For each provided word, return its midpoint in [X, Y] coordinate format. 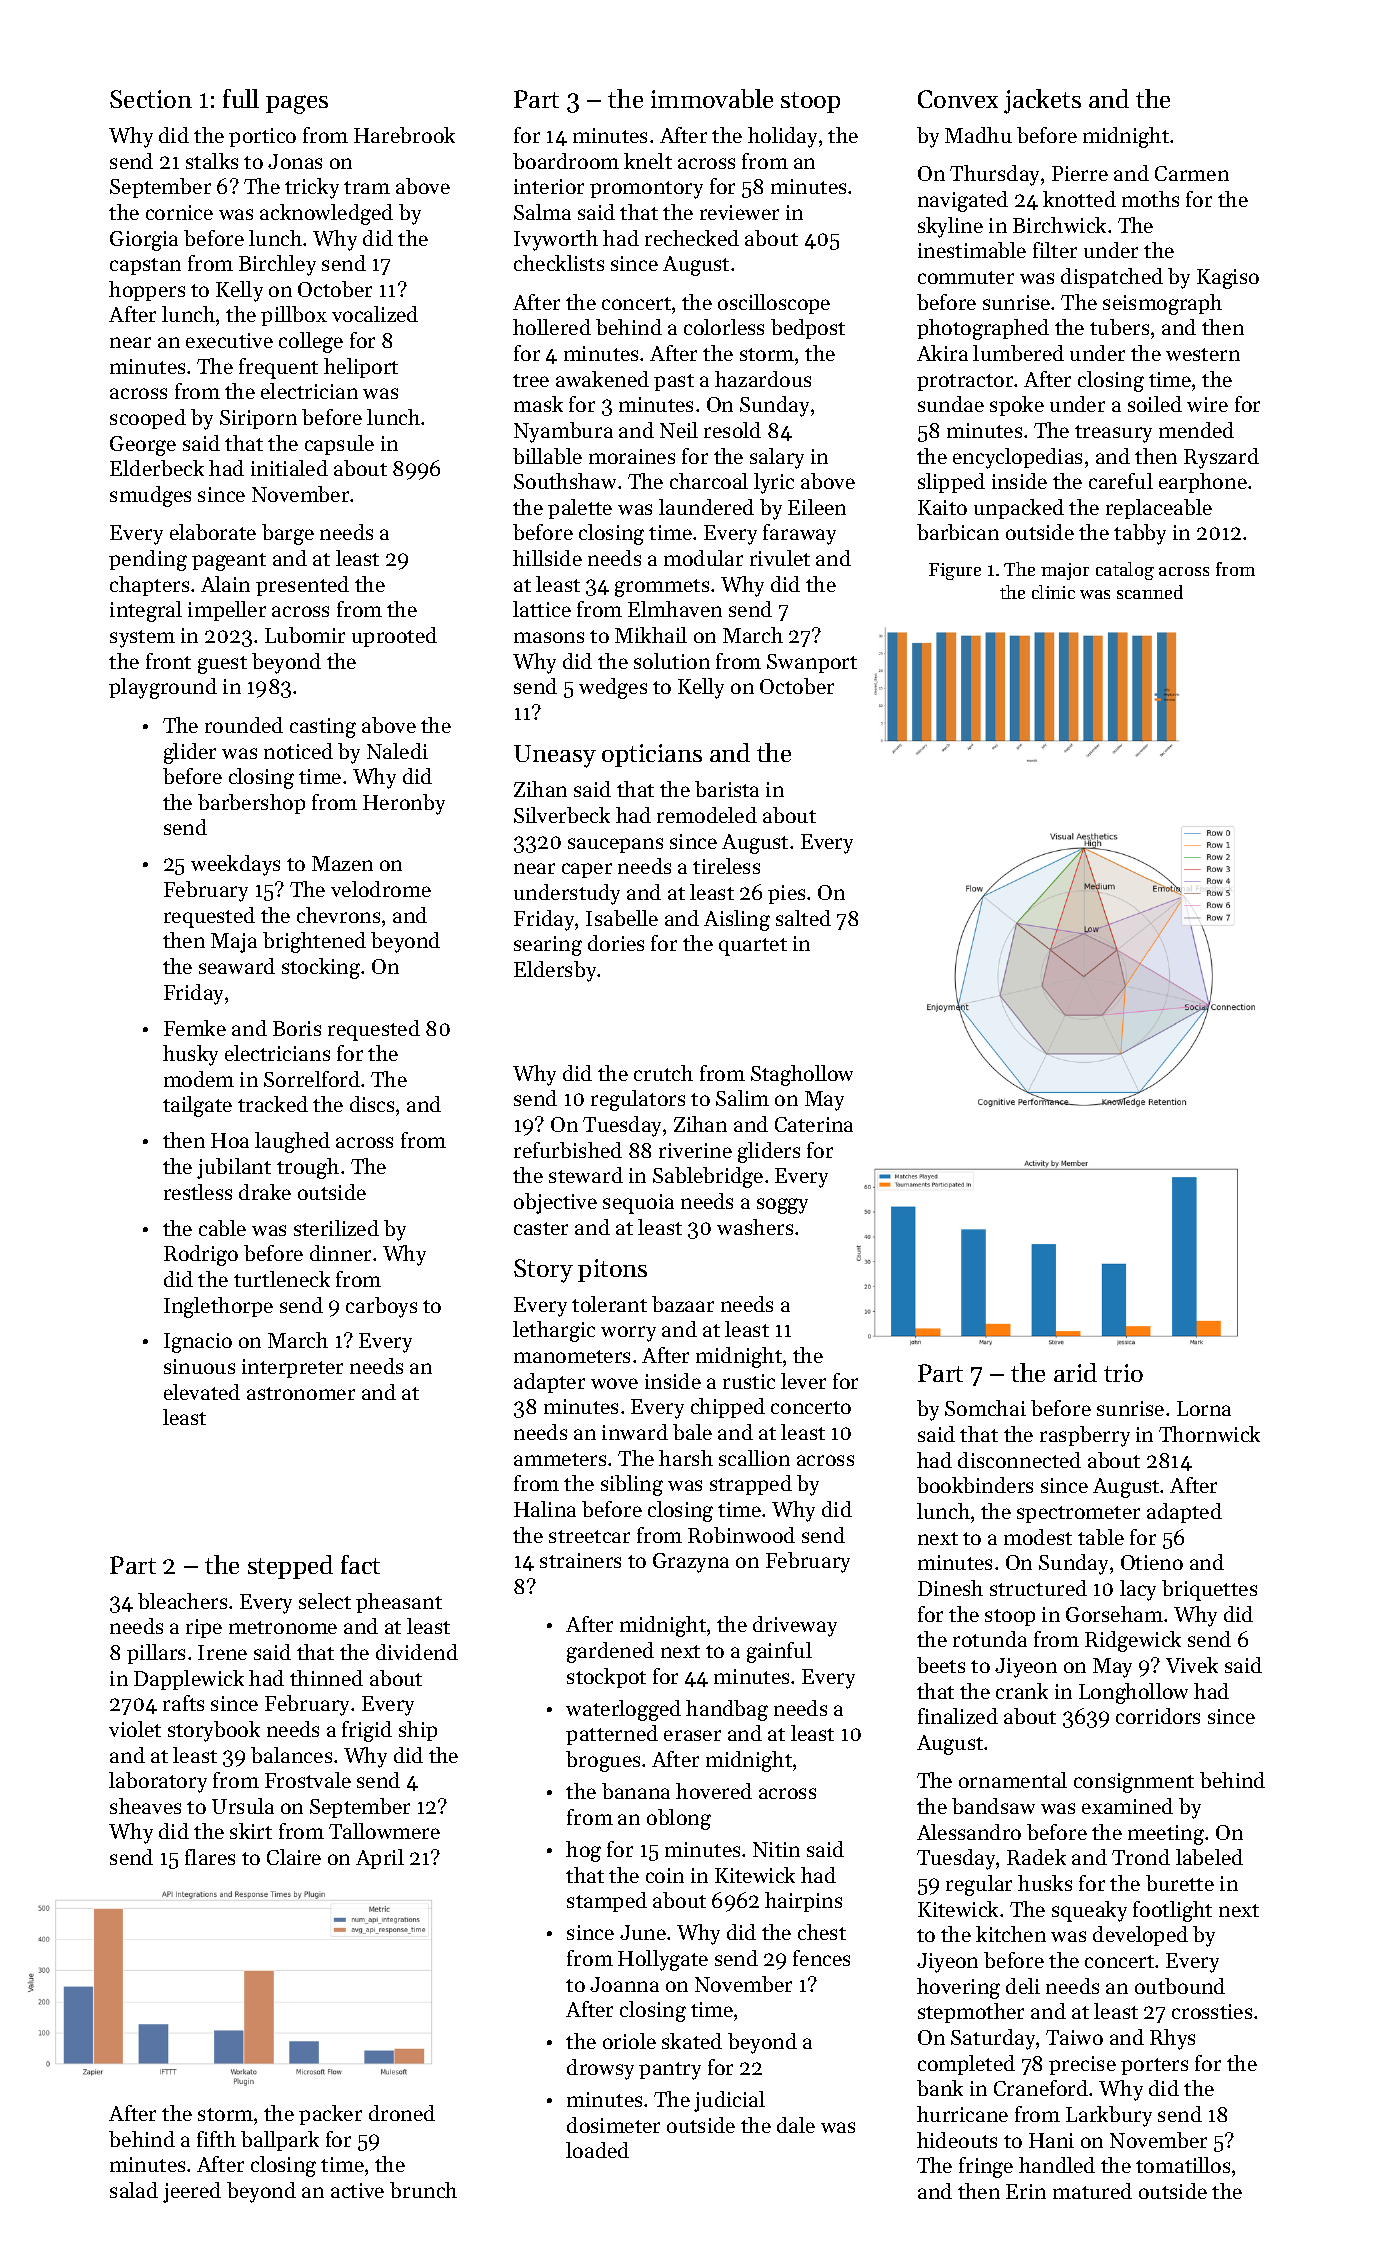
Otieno [1152, 1562]
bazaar [683, 1304]
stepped [290, 1567]
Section [151, 99]
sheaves [145, 1806]
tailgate [197, 1106]
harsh [686, 1458]
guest [222, 665]
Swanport [812, 663]
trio [1123, 1373]
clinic [1053, 592]
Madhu [978, 135]
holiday [782, 137]
